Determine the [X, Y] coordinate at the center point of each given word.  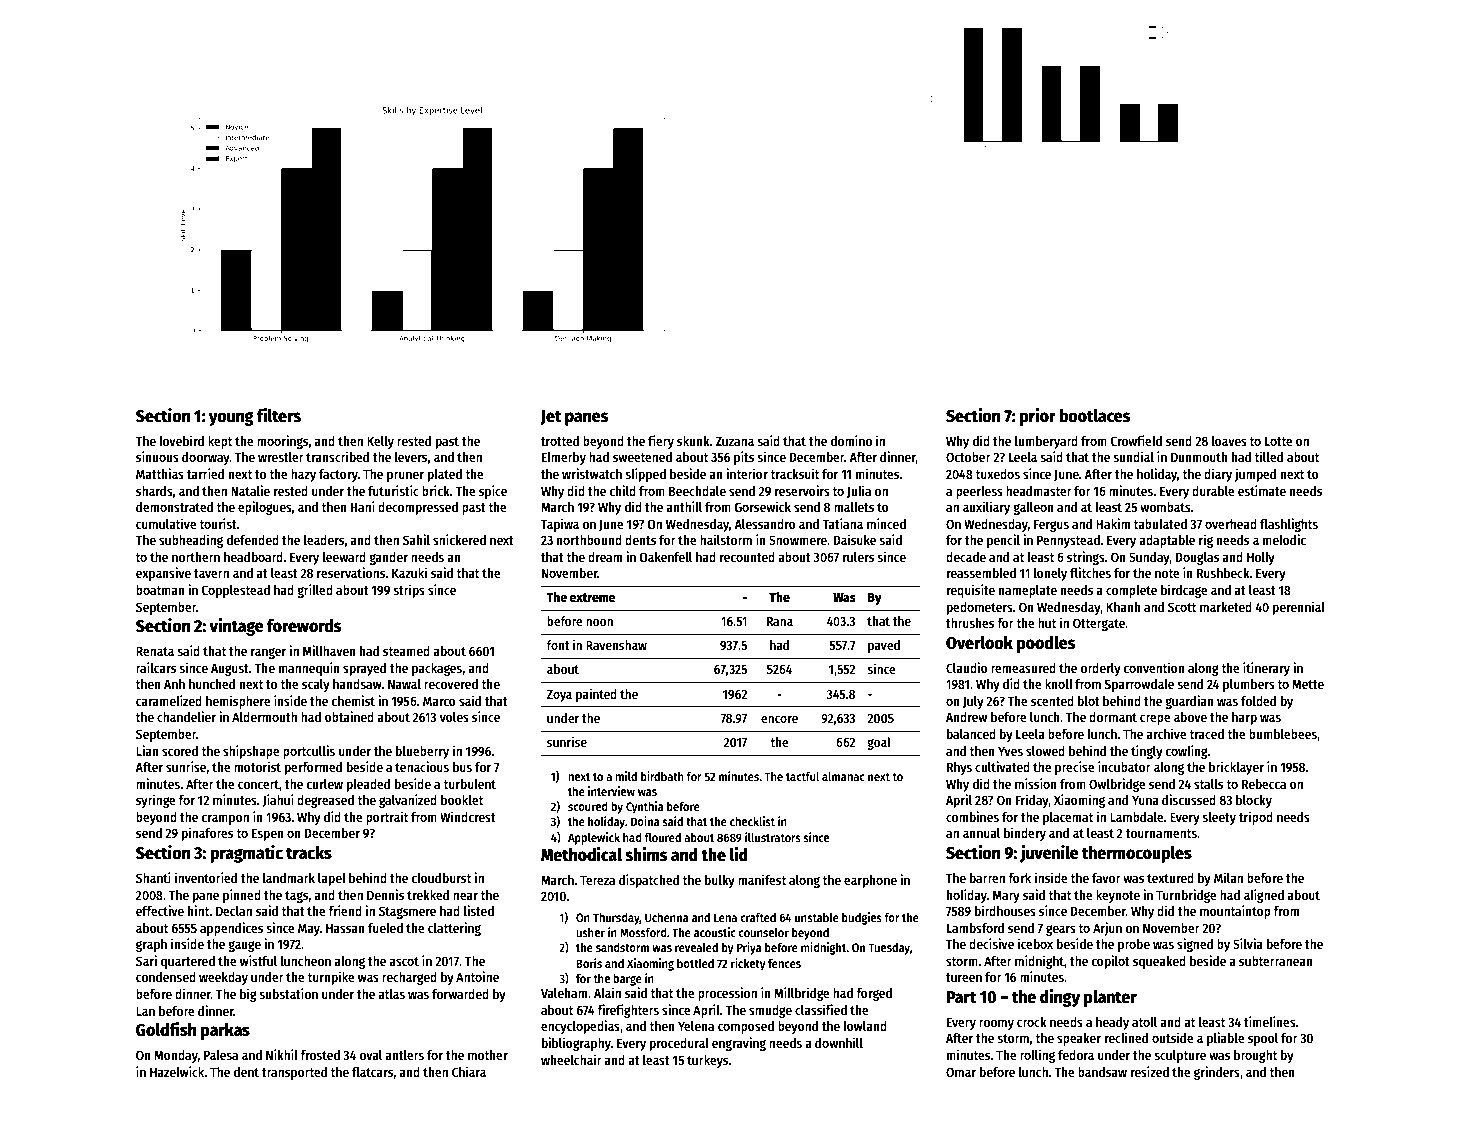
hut [1047, 623]
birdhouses [1005, 910]
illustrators [773, 837]
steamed [406, 651]
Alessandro [765, 524]
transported [294, 1073]
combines [972, 816]
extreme [593, 597]
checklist [752, 821]
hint [199, 910]
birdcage [1184, 591]
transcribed [337, 456]
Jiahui [278, 800]
